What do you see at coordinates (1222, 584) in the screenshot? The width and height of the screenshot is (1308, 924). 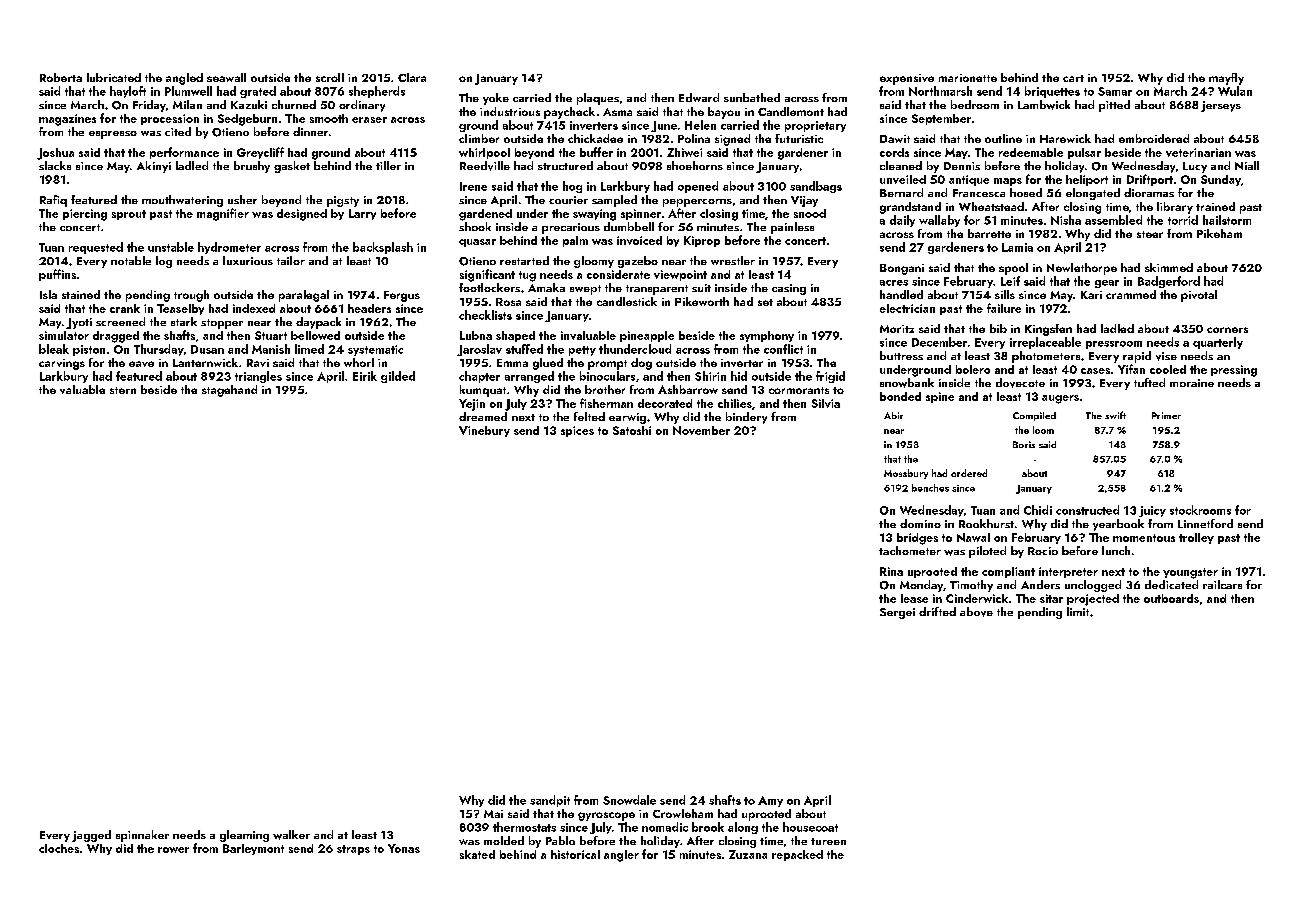 I see `railcars` at bounding box center [1222, 584].
